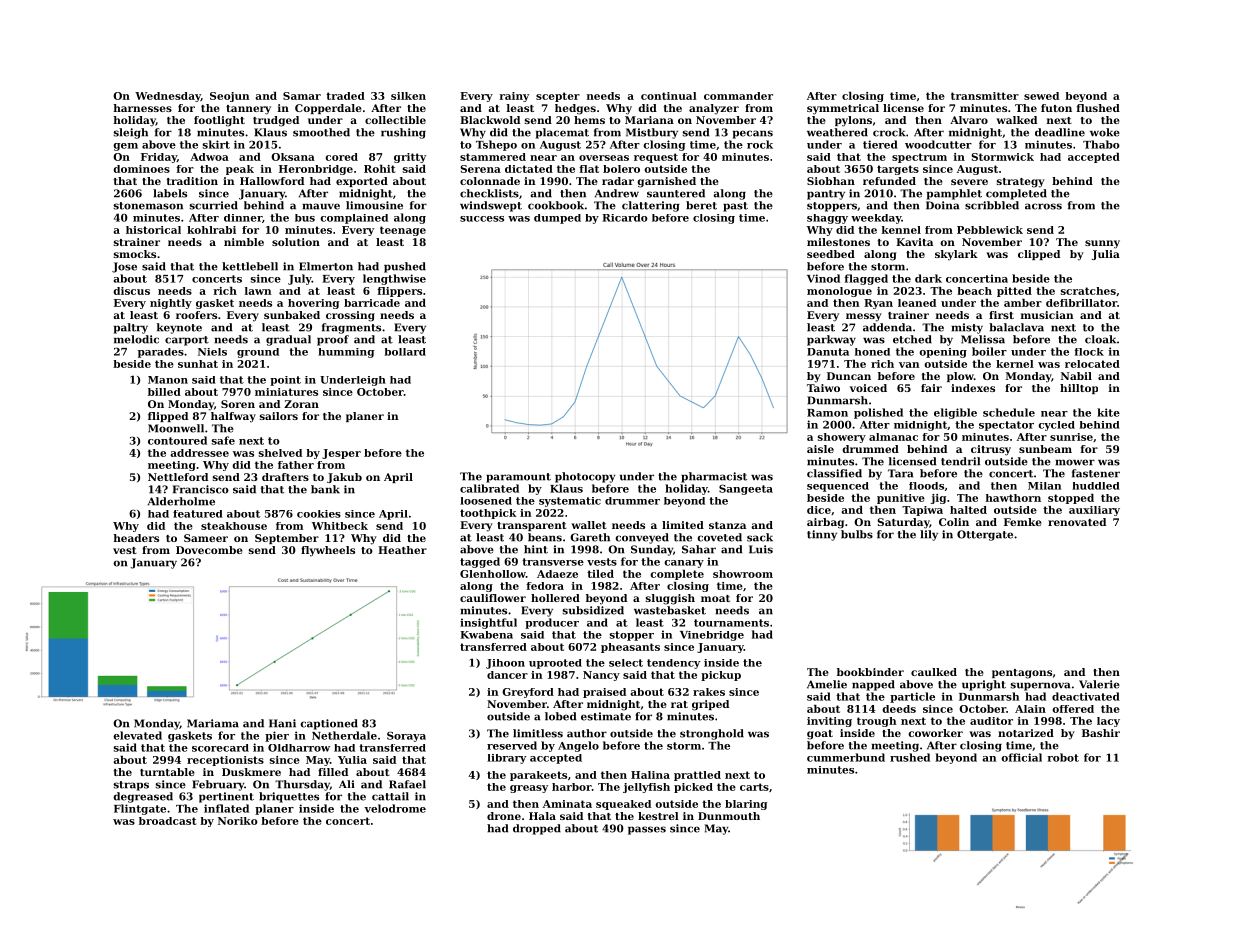 This document has height=952, width=1233. Describe the element at coordinates (1100, 339) in the document. I see `cloak` at that location.
